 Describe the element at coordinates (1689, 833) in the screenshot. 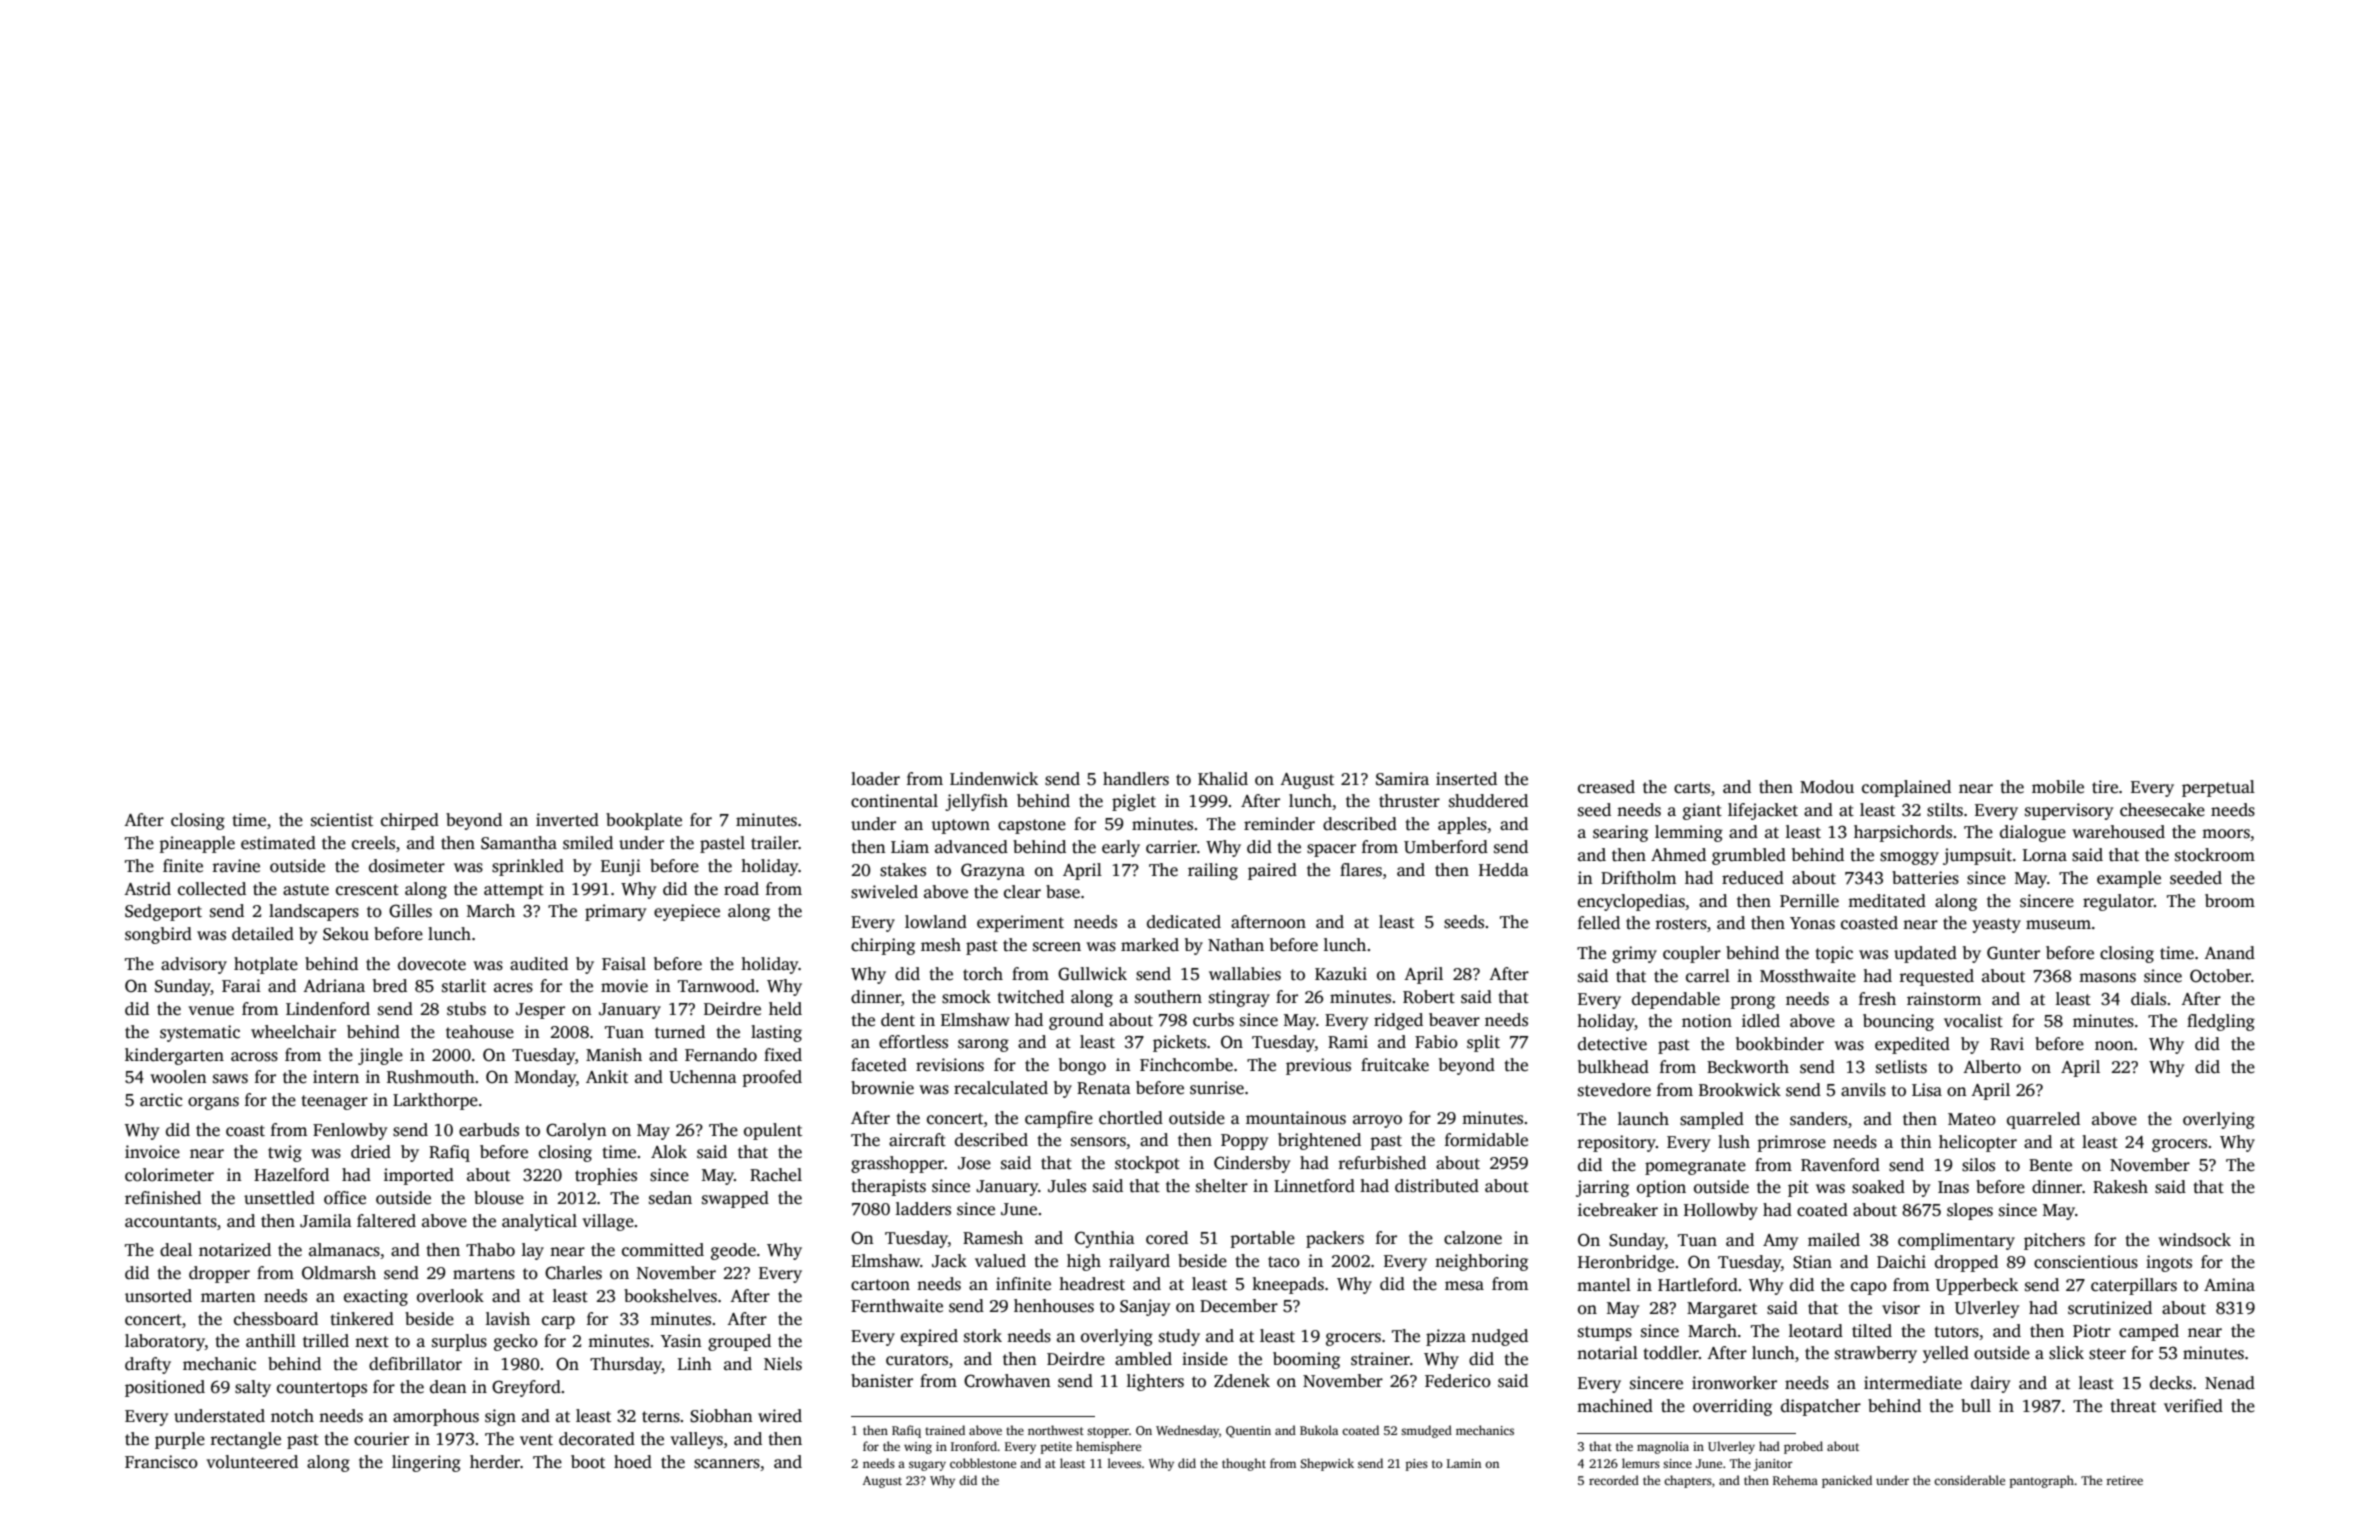

I see `lemming` at that location.
